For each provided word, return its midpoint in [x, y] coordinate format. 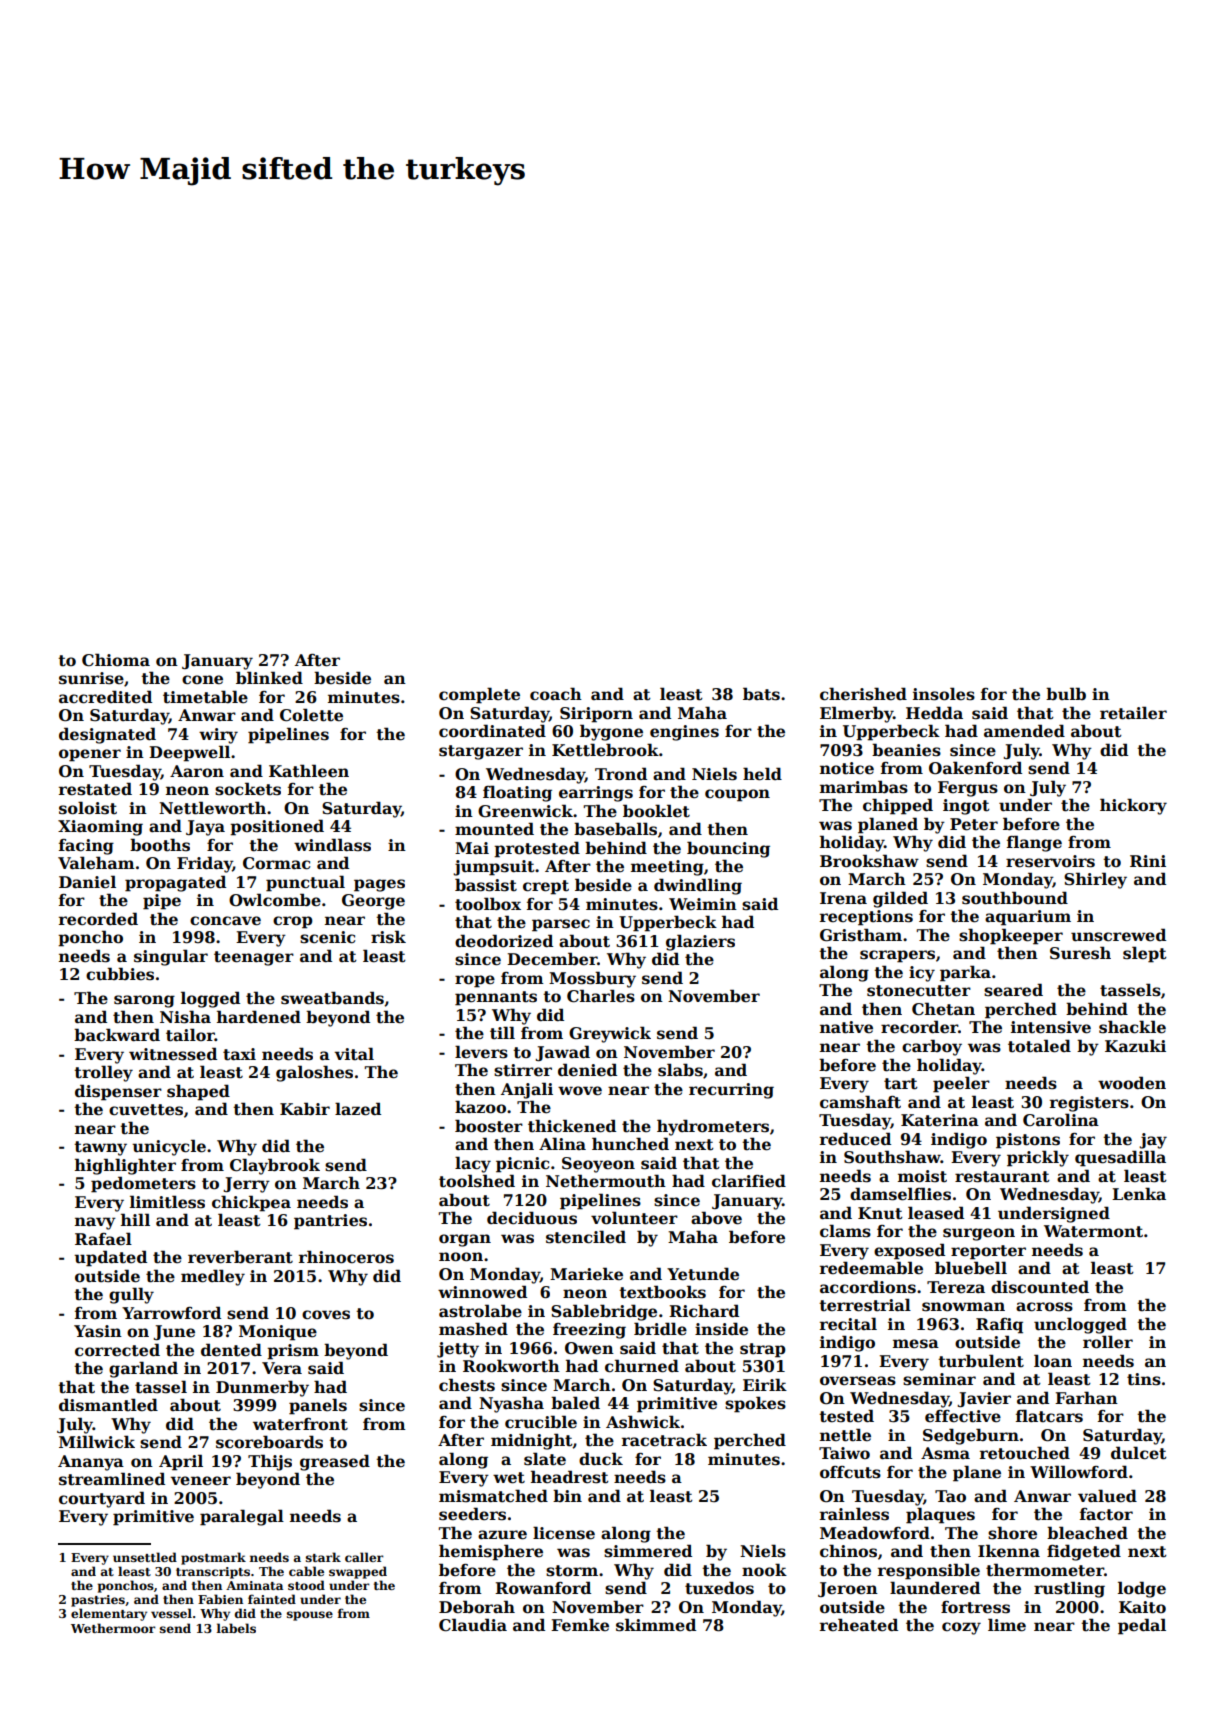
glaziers [700, 942]
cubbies [120, 974]
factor [1106, 1514]
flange [1034, 843]
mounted [494, 829]
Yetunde [703, 1274]
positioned [277, 827]
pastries [98, 1601]
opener [90, 755]
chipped [898, 806]
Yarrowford [171, 1313]
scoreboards [269, 1442]
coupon [737, 795]
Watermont [1093, 1231]
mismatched [493, 1496]
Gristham [861, 935]
